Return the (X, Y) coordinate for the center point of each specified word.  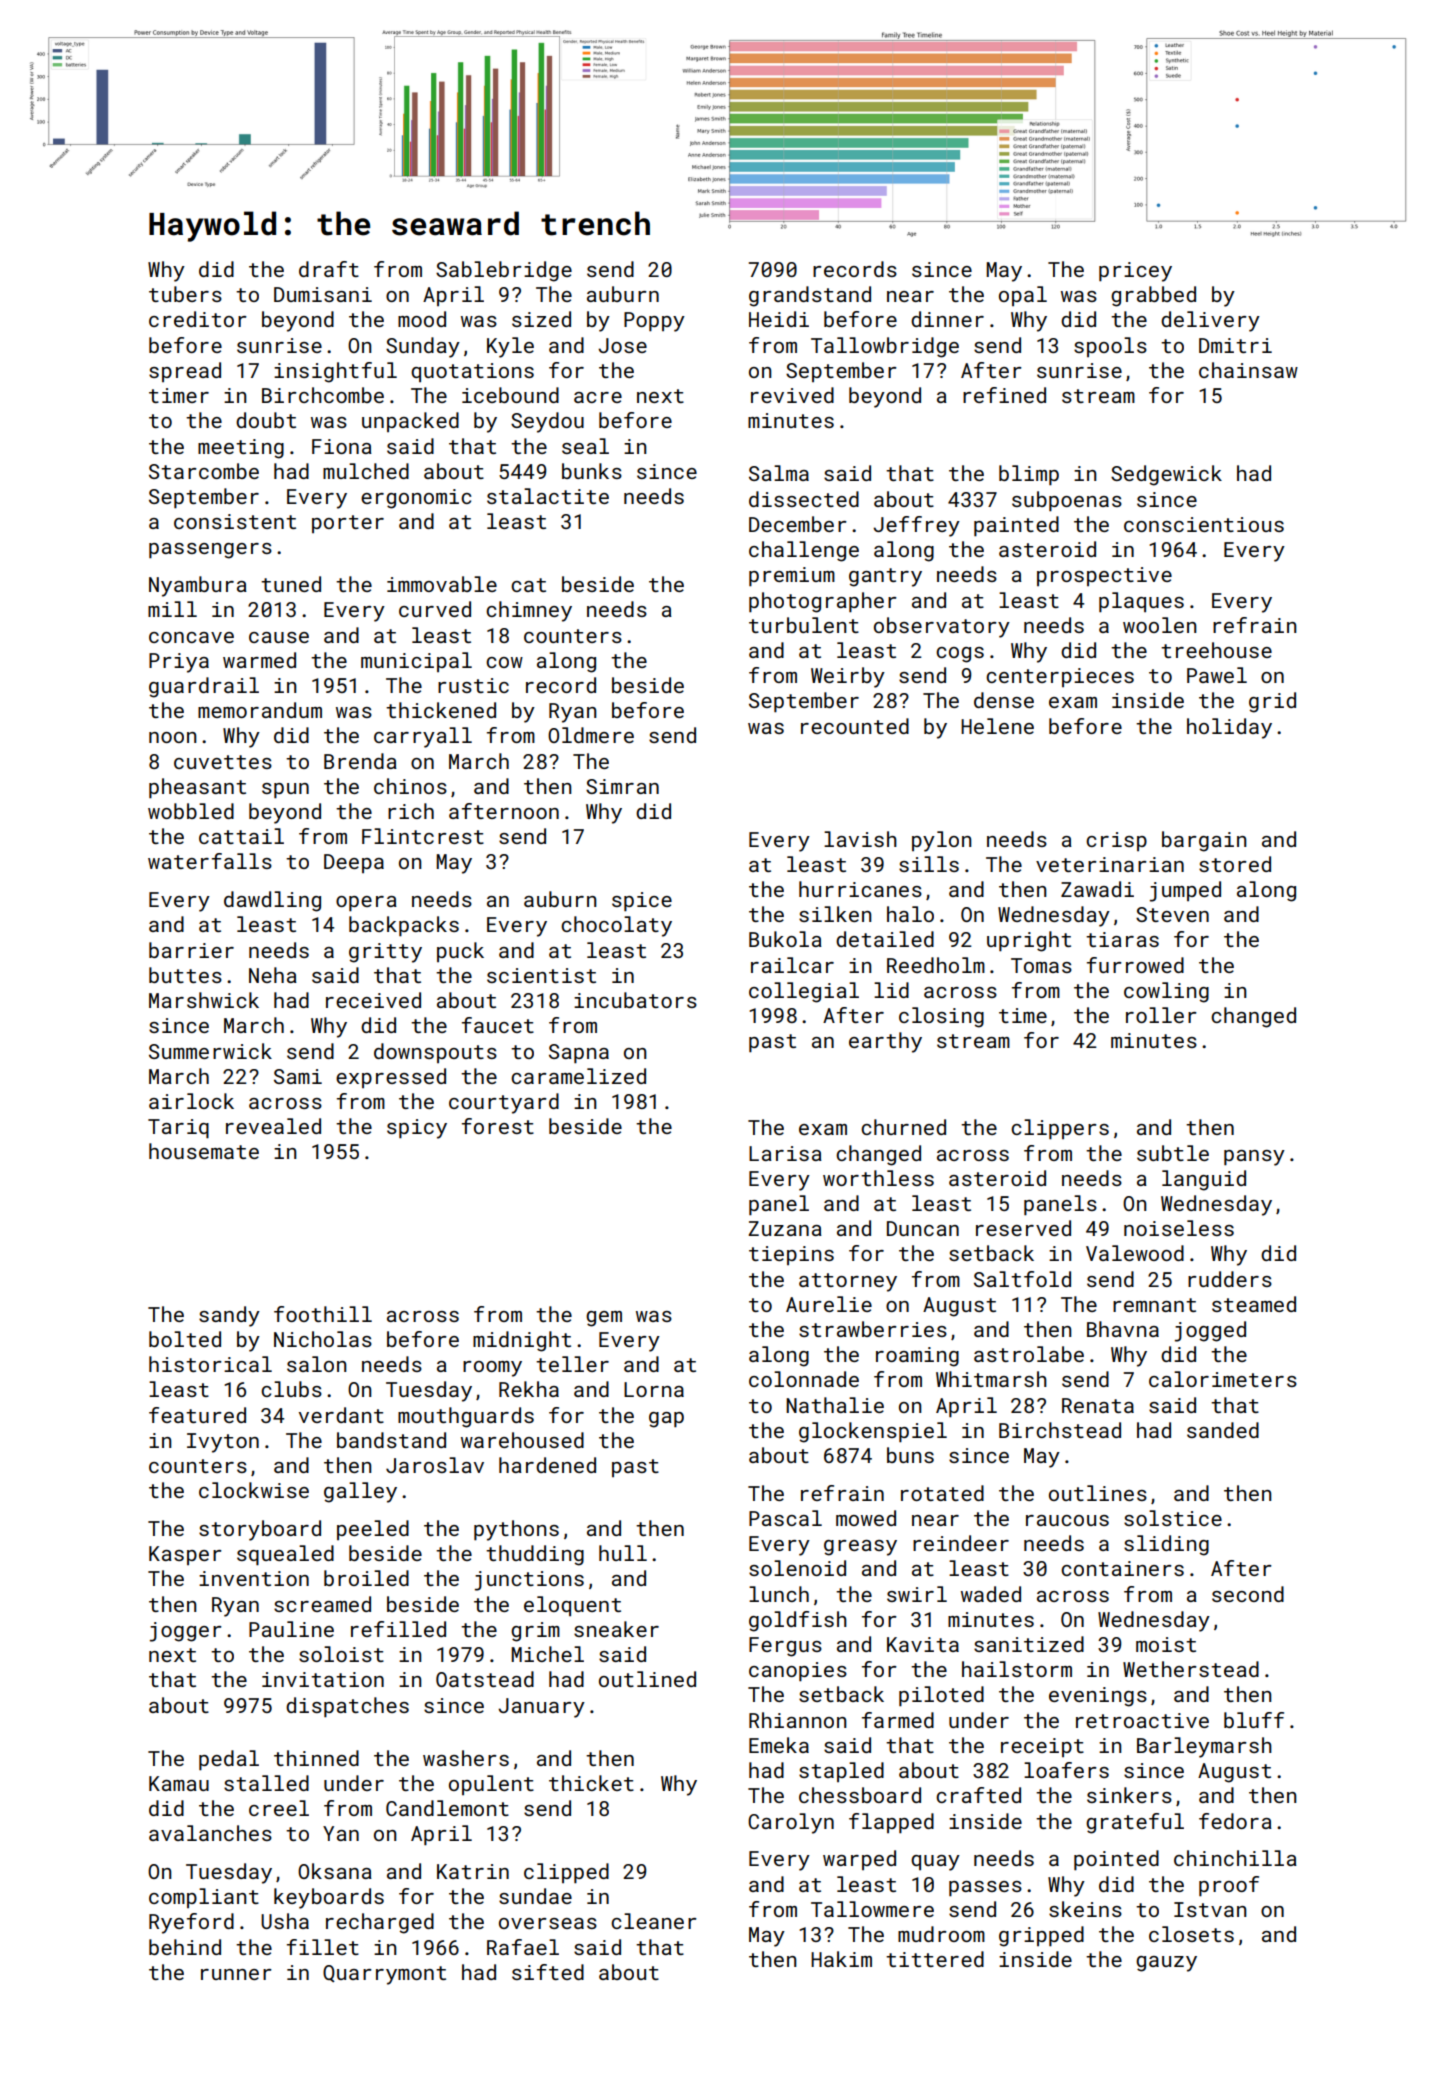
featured (197, 1415)
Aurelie (829, 1304)
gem (604, 1319)
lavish (860, 839)
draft (329, 269)
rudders (1230, 1279)
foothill (323, 1314)
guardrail (204, 687)
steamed (1254, 1304)
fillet (323, 1947)
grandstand (810, 296)
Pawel (1217, 675)
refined (1004, 395)
